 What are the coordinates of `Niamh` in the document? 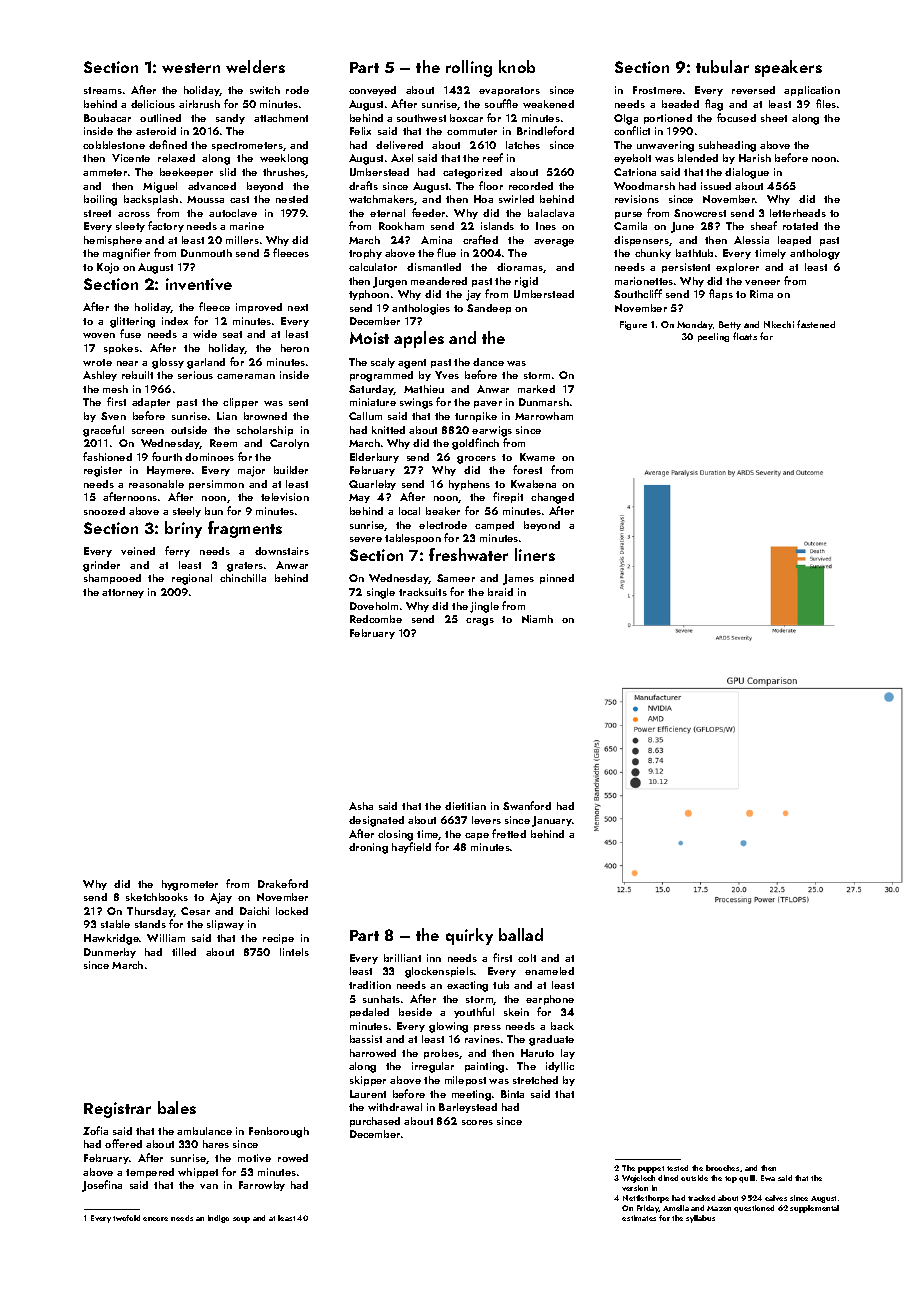 It's located at (537, 619).
